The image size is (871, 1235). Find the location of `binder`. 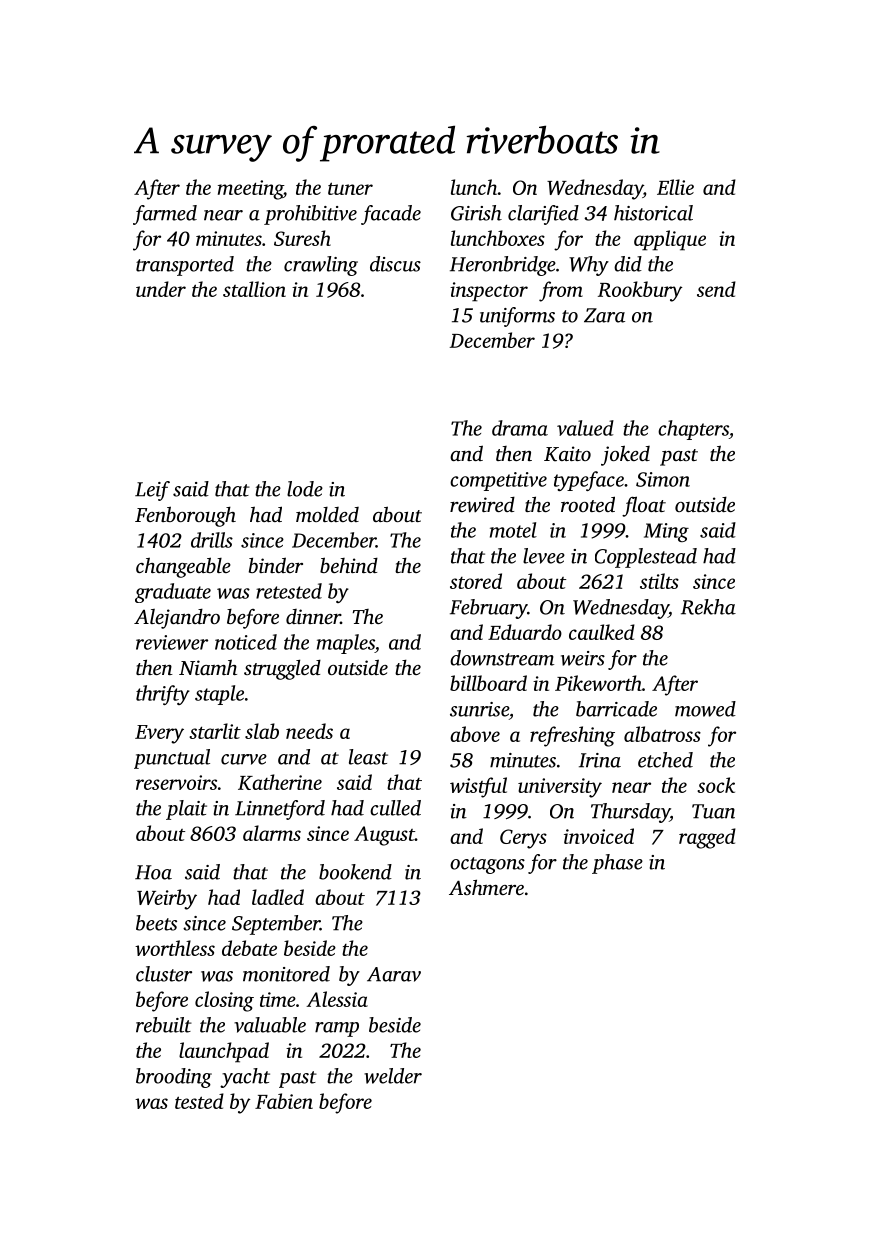

binder is located at coordinates (276, 565).
